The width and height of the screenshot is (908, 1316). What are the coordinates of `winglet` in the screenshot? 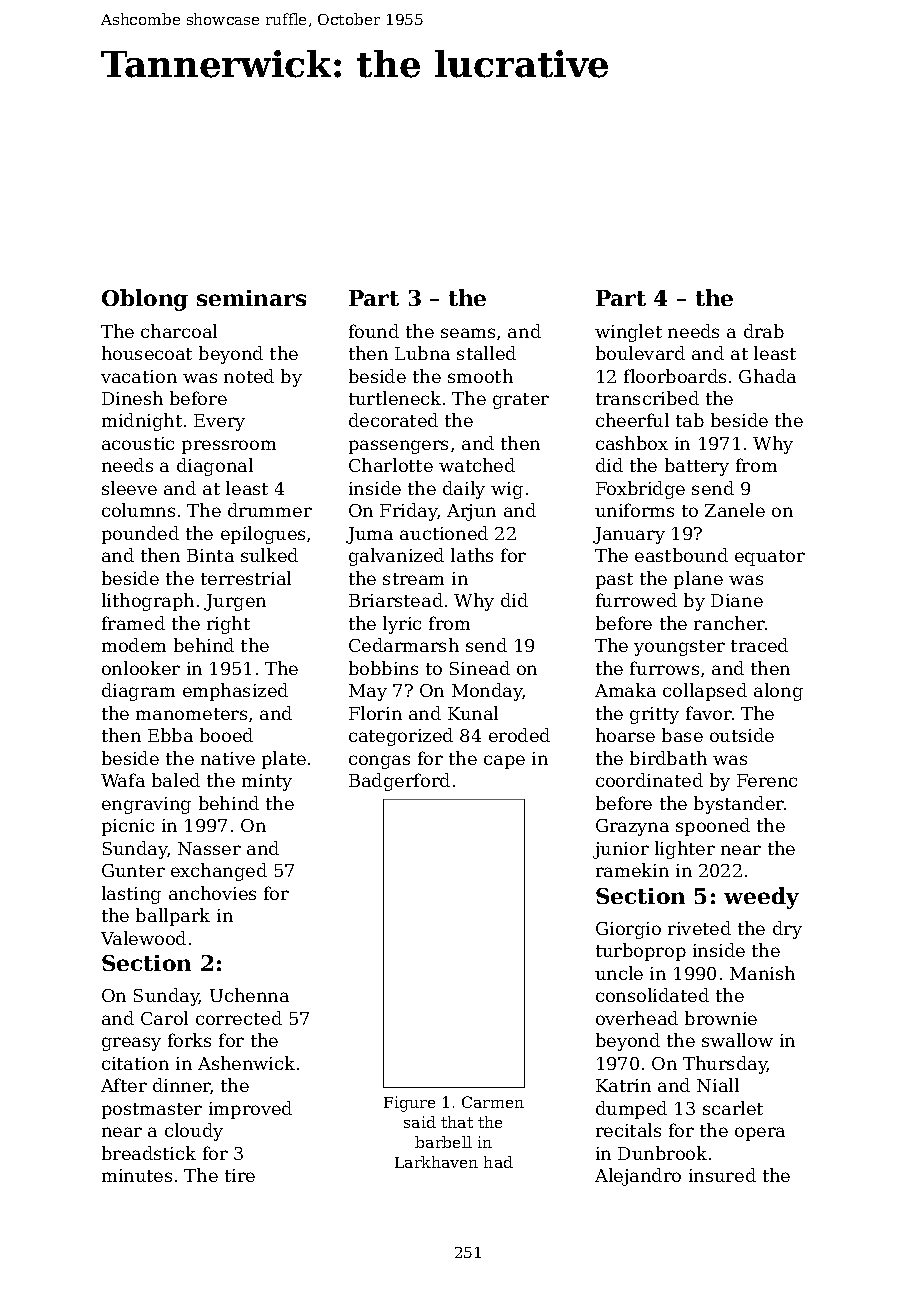 It's located at (628, 333).
